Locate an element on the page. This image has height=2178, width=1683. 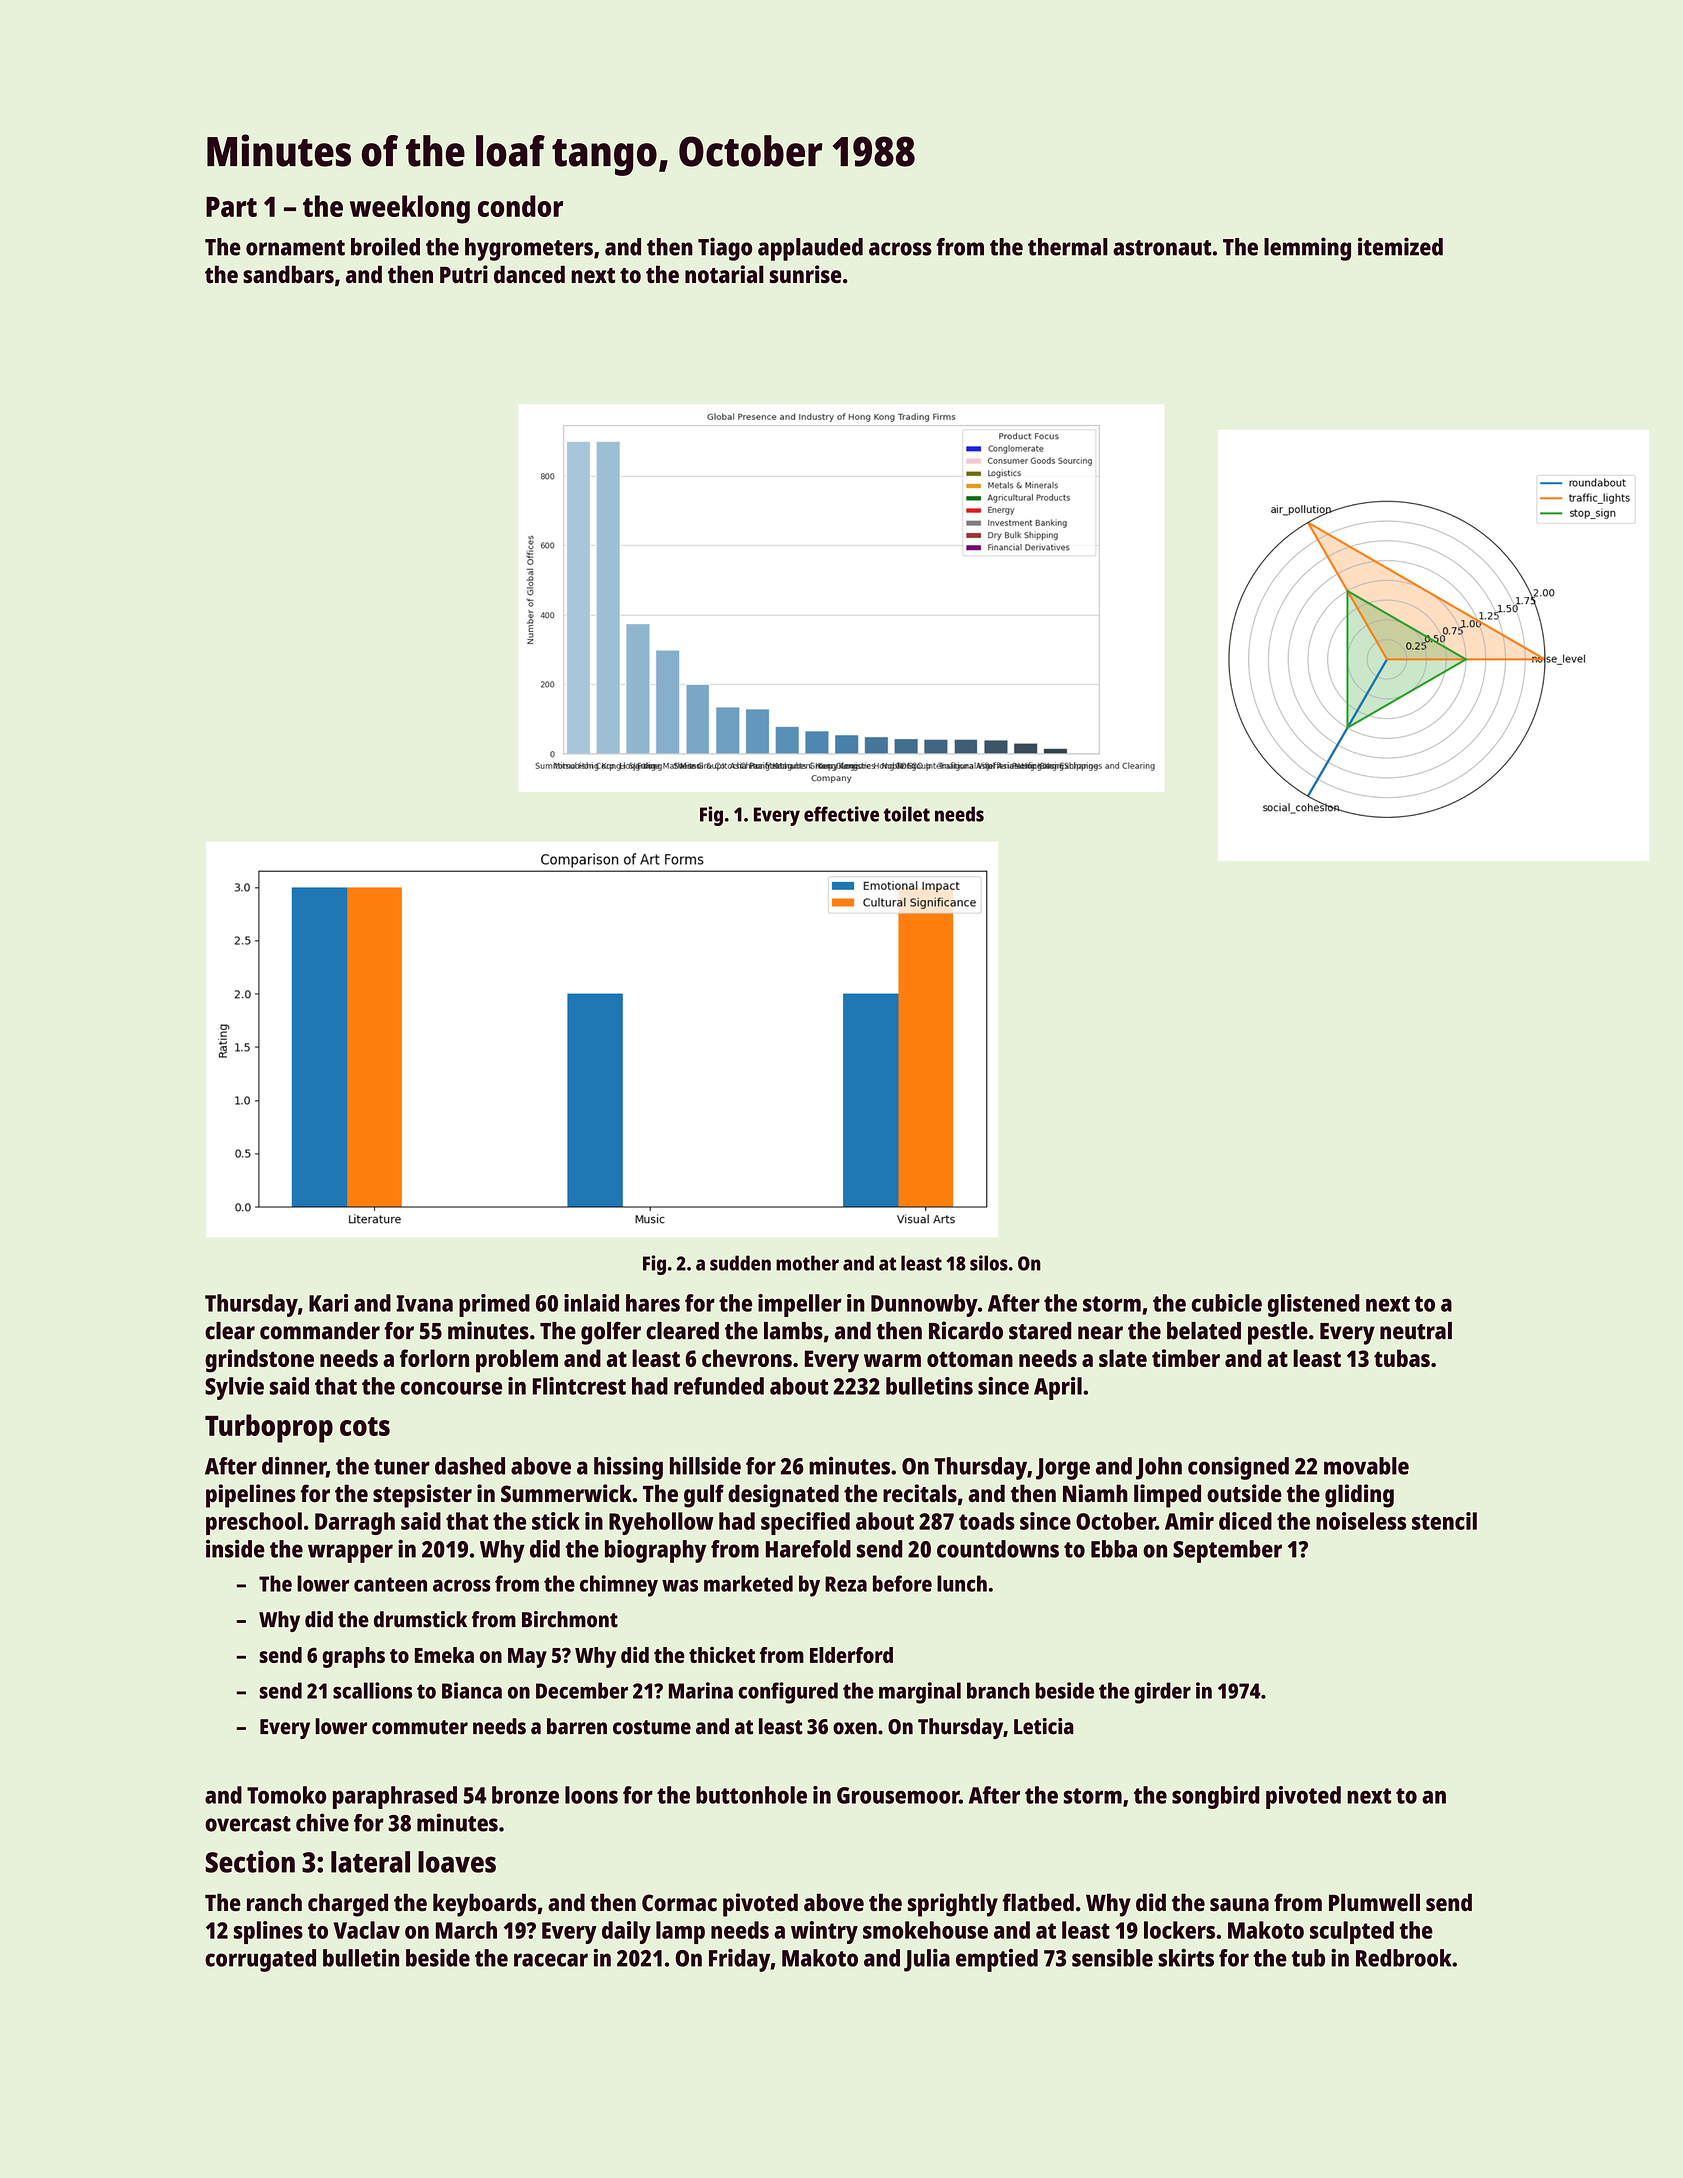
lemming is located at coordinates (1307, 249).
